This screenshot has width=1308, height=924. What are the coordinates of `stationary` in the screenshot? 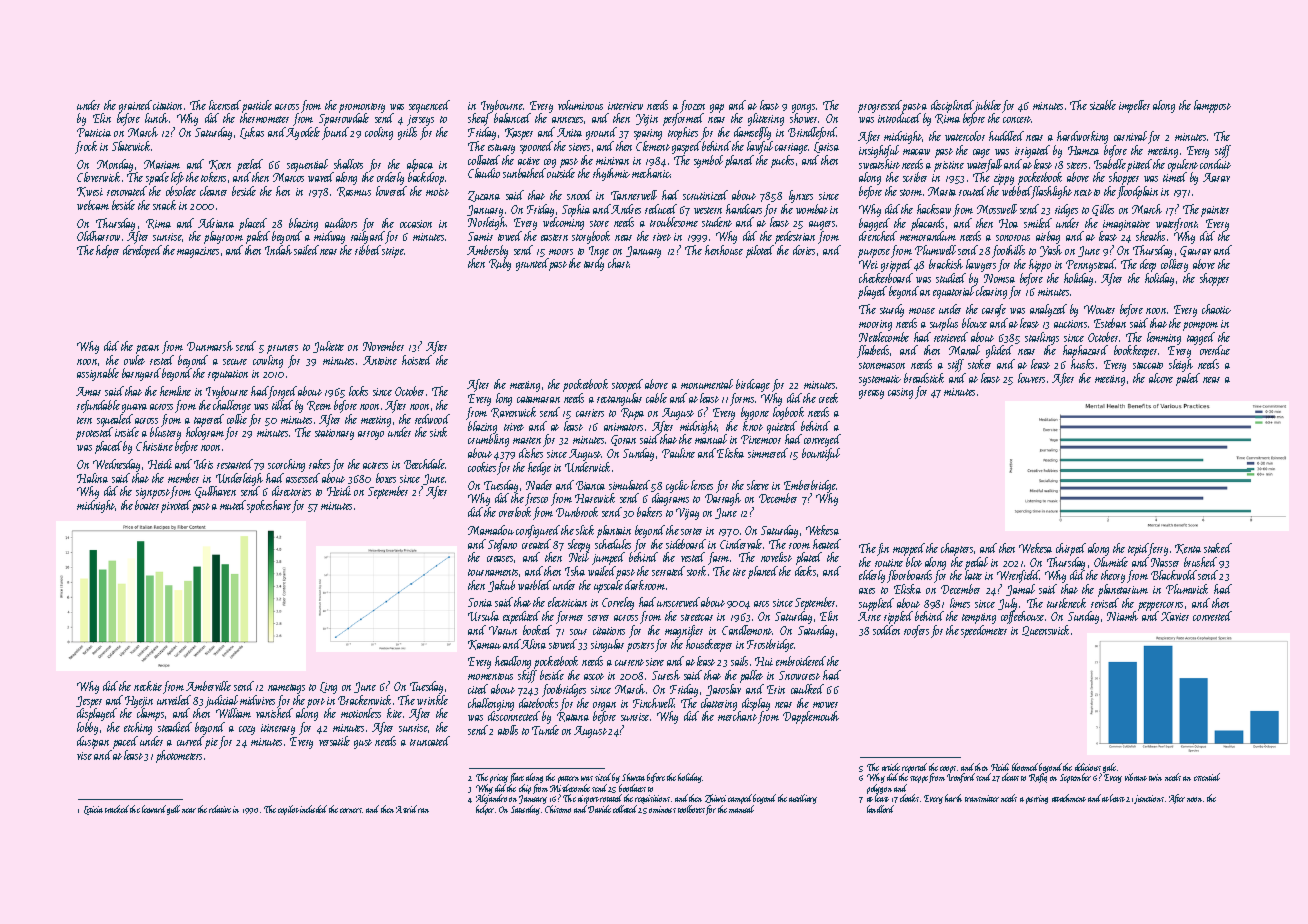 It's located at (334, 434).
